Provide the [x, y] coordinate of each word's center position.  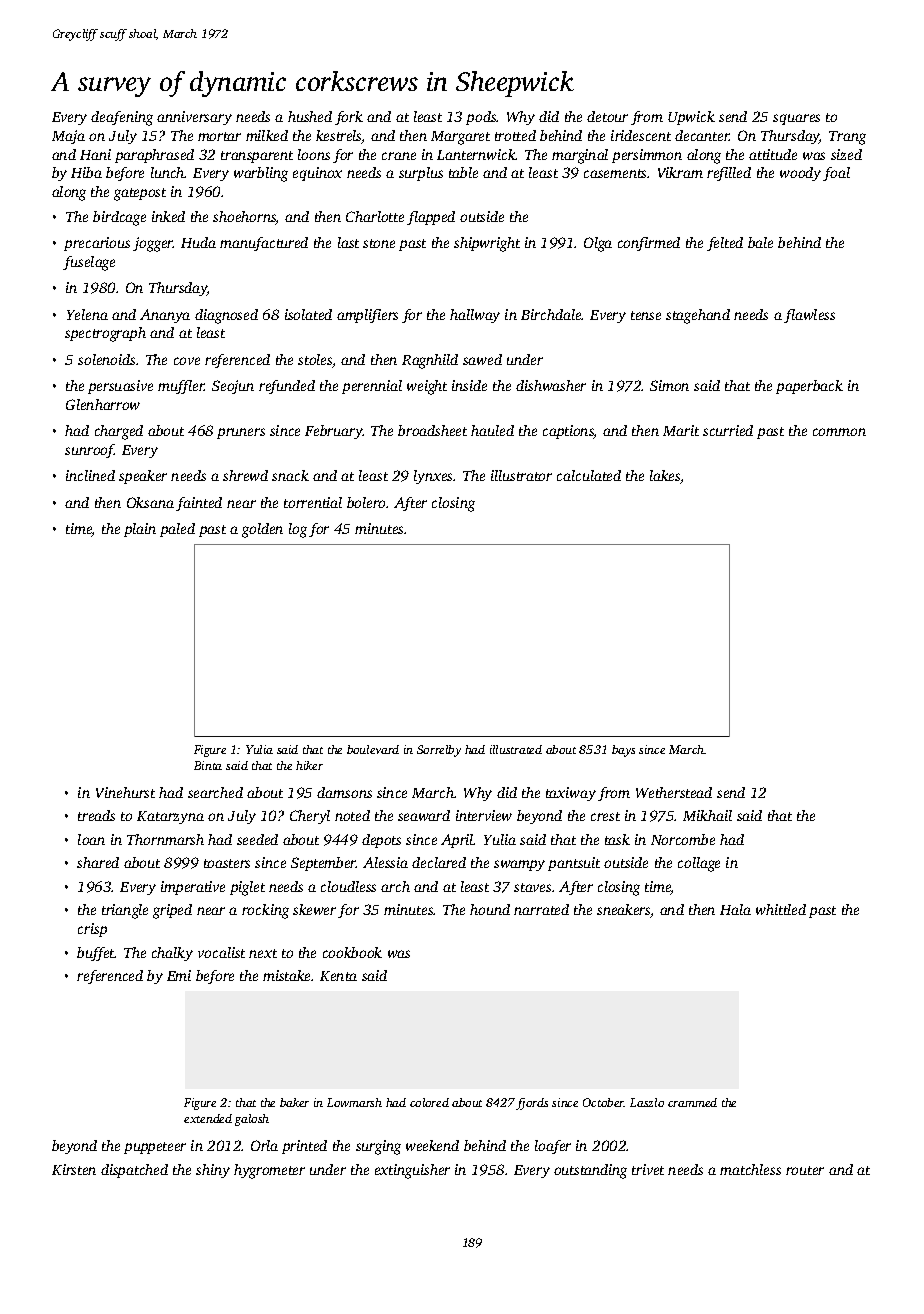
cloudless [348, 886]
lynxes [433, 477]
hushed [310, 116]
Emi [179, 975]
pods [481, 118]
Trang [847, 138]
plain [140, 530]
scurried [728, 430]
